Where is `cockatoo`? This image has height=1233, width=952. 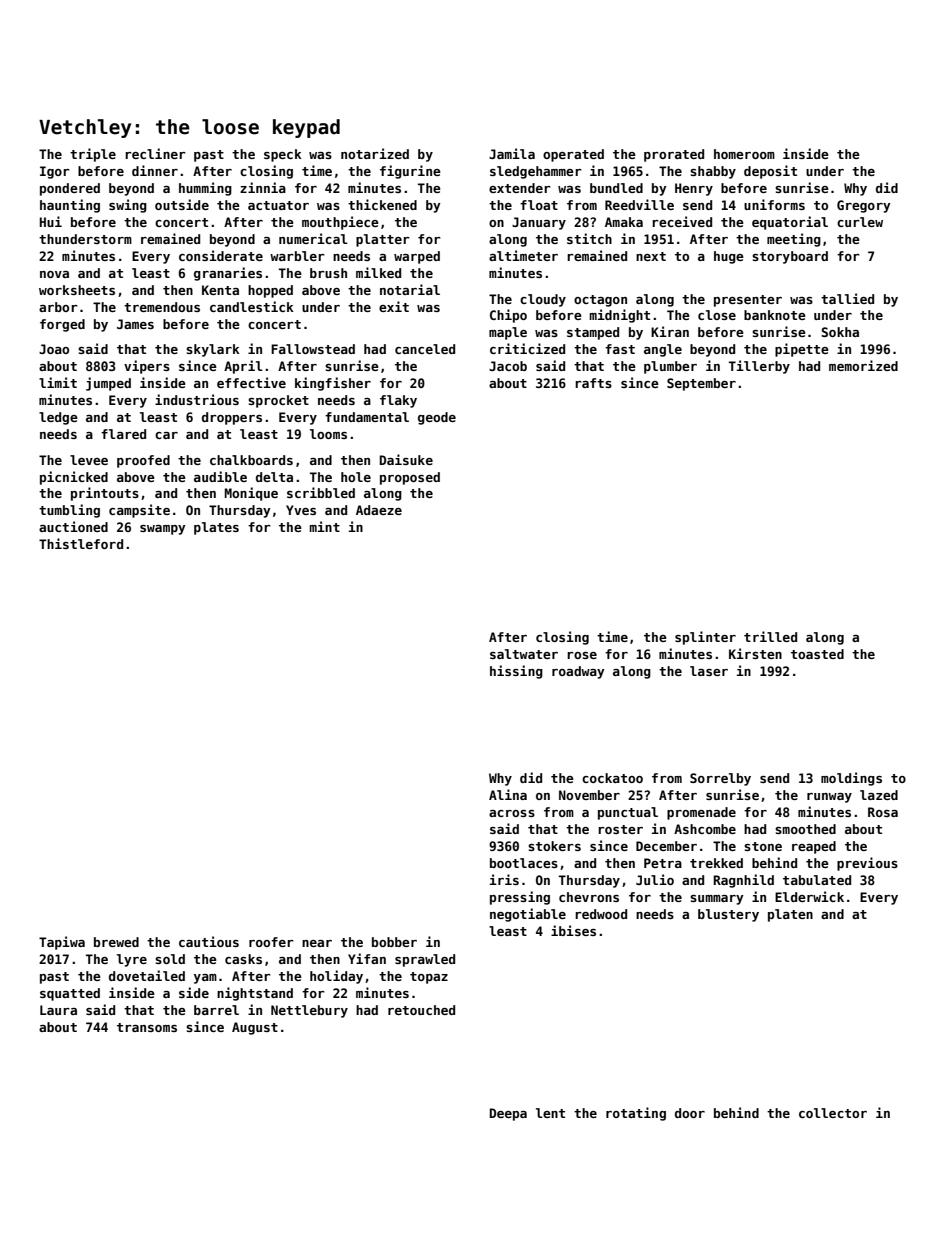 cockatoo is located at coordinates (612, 778).
